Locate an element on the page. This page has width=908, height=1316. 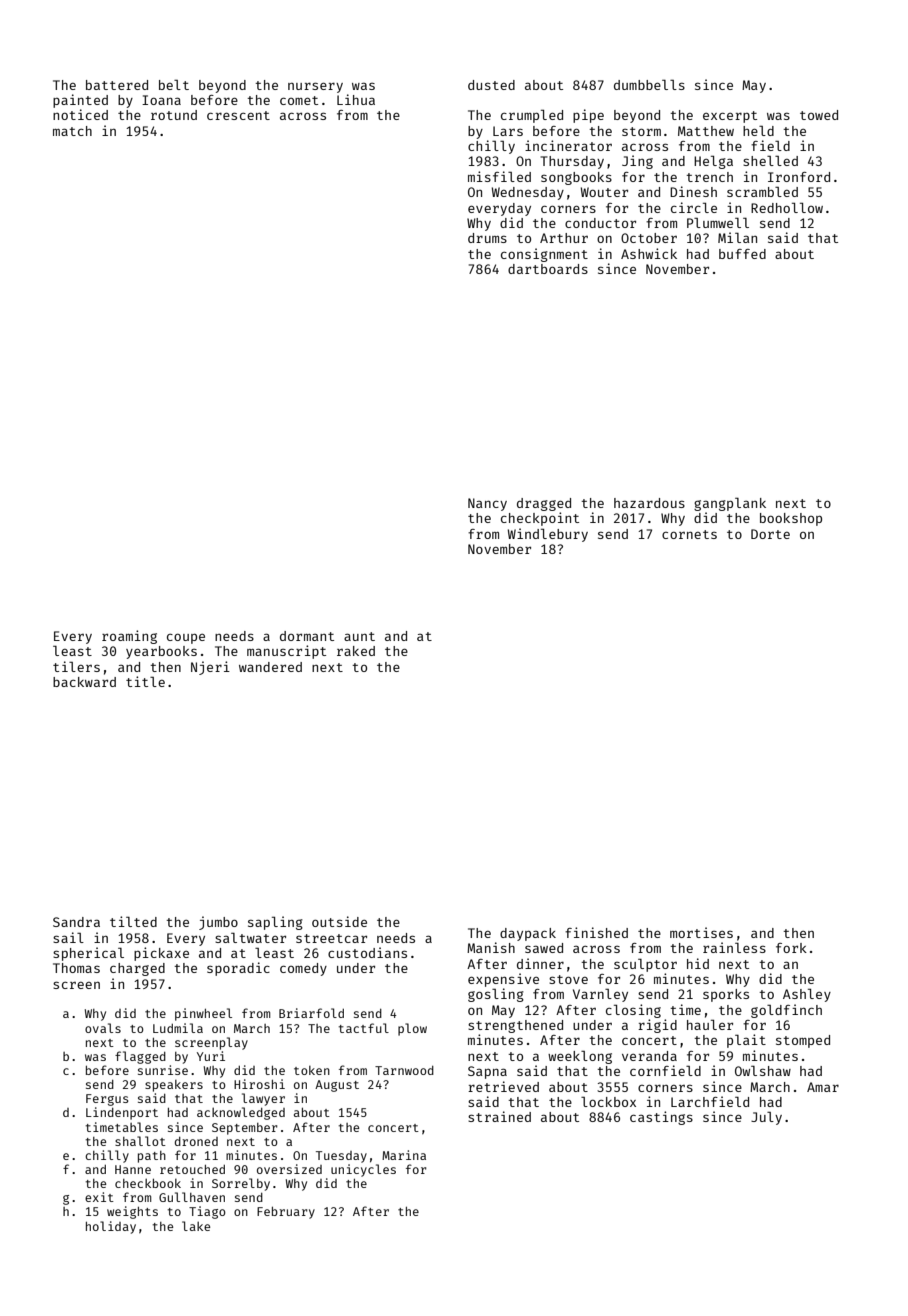
dusted is located at coordinates (491, 85).
